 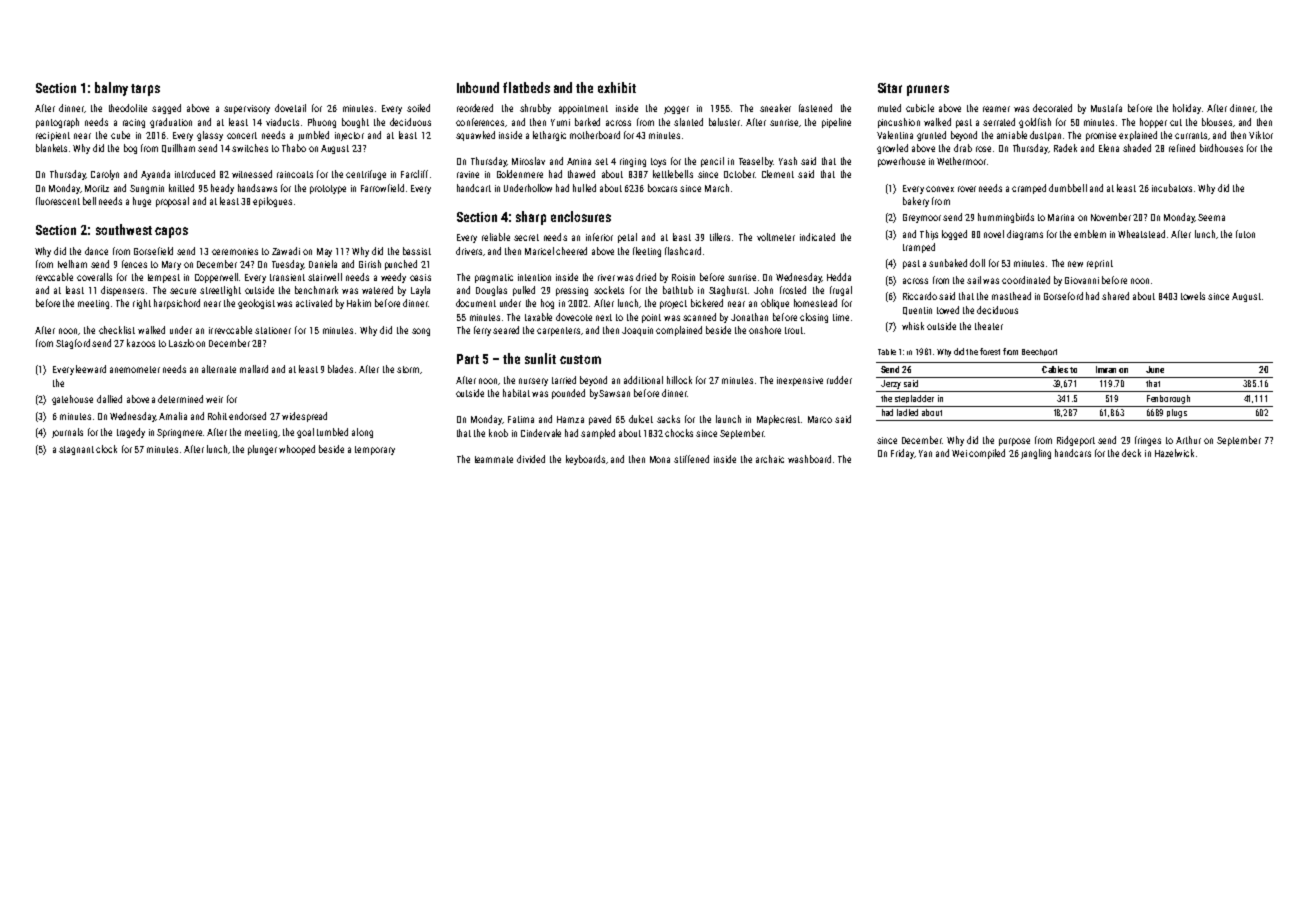 I want to click on ravine, so click(x=468, y=174).
